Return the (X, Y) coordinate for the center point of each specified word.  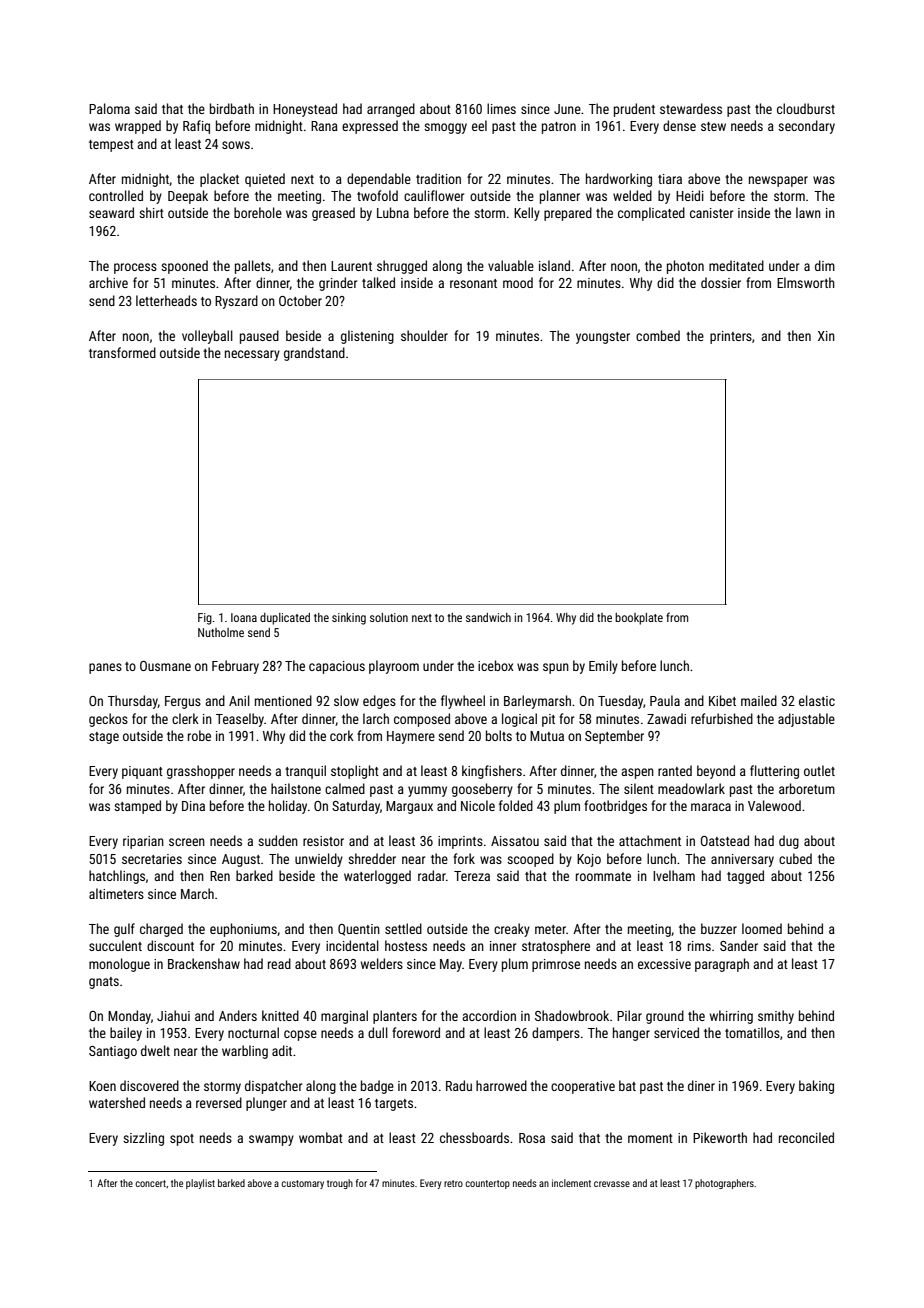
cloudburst (806, 108)
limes (501, 108)
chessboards (474, 1137)
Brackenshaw (204, 963)
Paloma (109, 108)
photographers (724, 1184)
